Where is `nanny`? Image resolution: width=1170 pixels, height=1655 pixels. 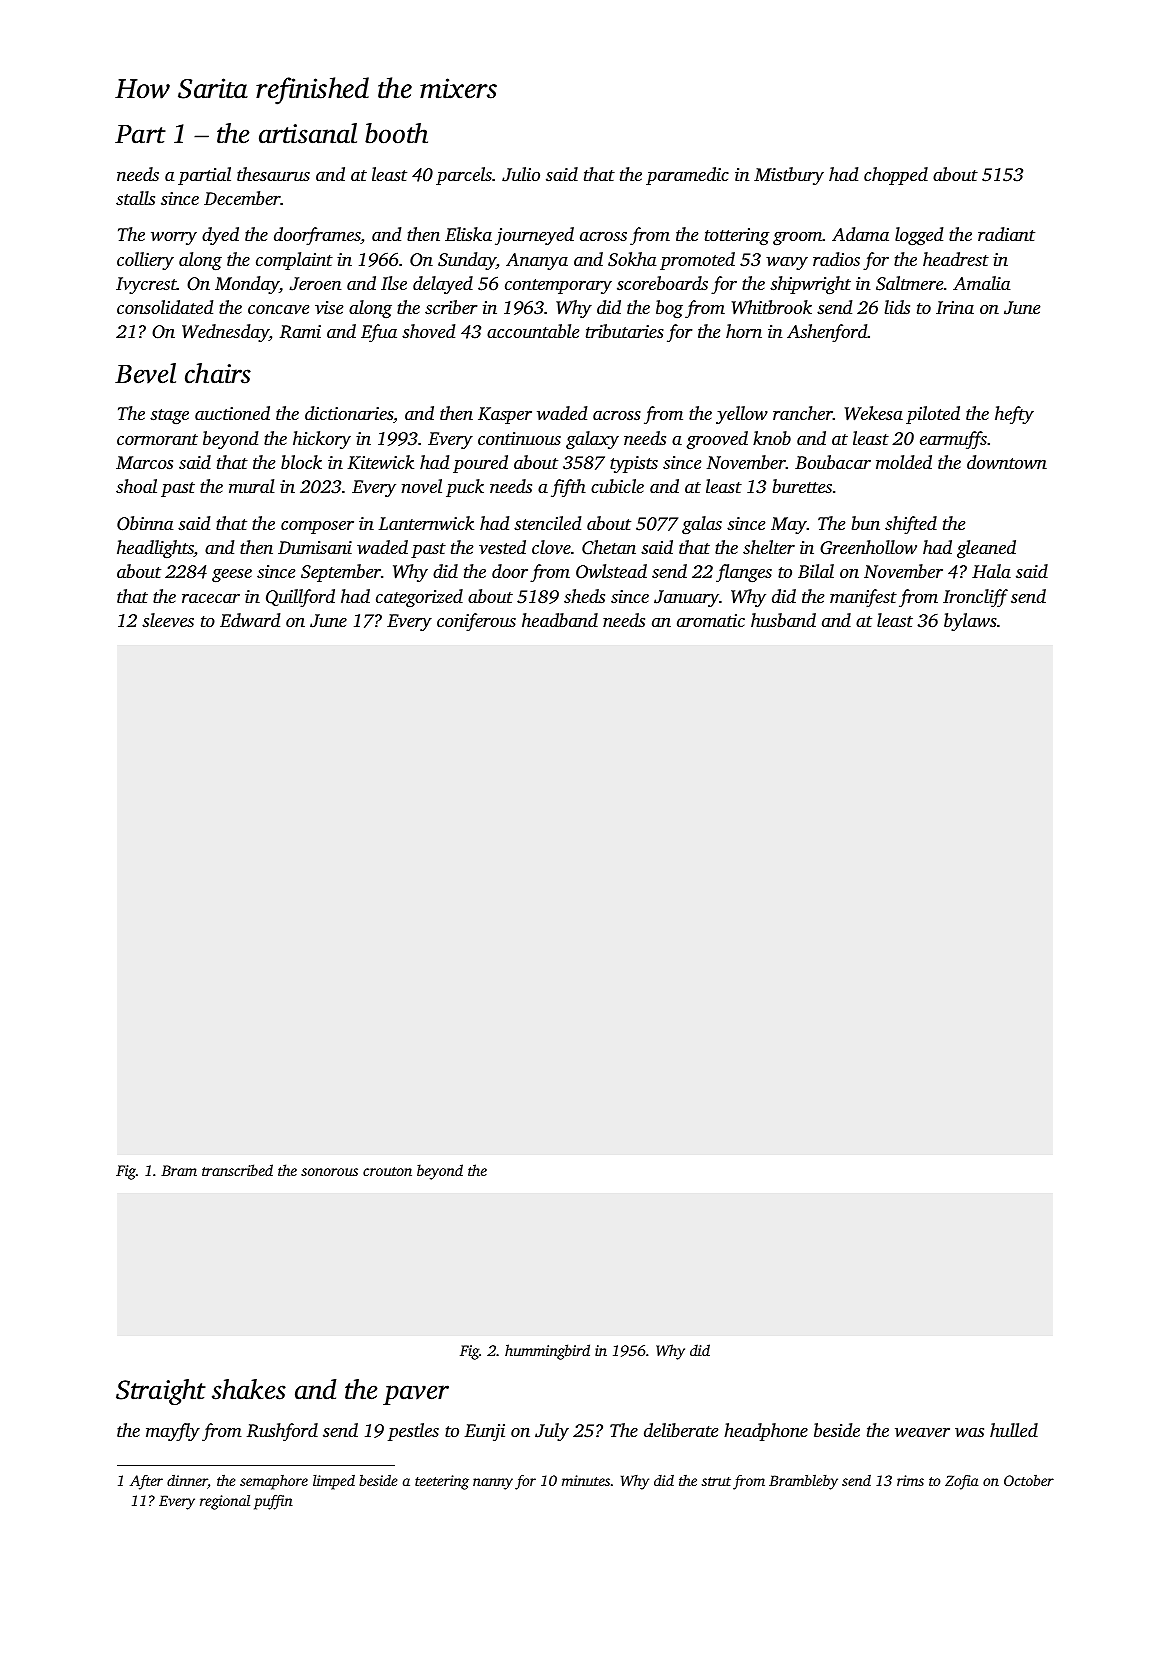
nanny is located at coordinates (493, 1484).
